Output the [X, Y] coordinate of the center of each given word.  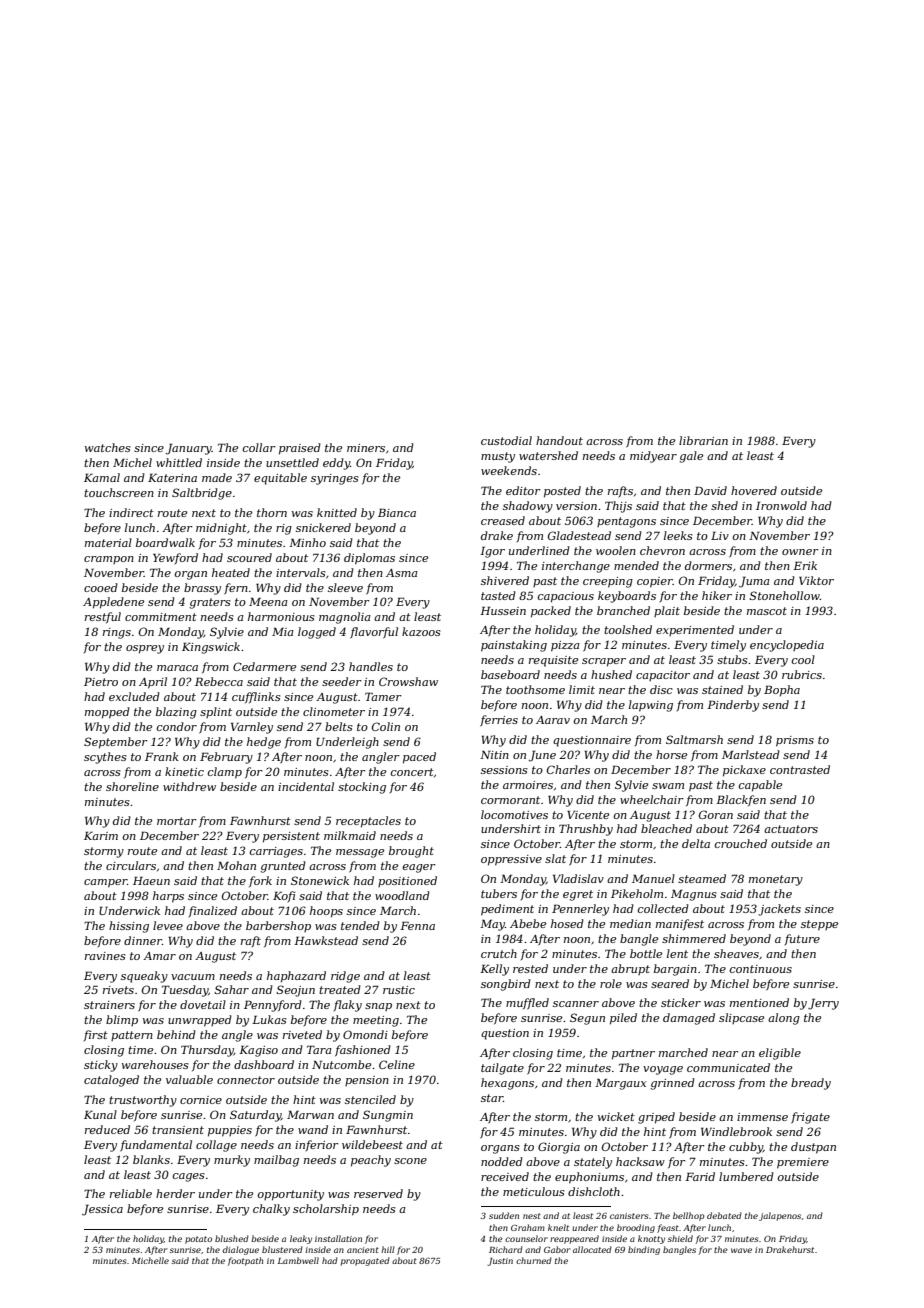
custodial [506, 440]
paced [419, 758]
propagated [365, 1261]
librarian [703, 440]
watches [108, 447]
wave [741, 1250]
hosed [567, 923]
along [784, 1019]
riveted [302, 1034]
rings [117, 633]
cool [803, 659]
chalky [271, 1210]
